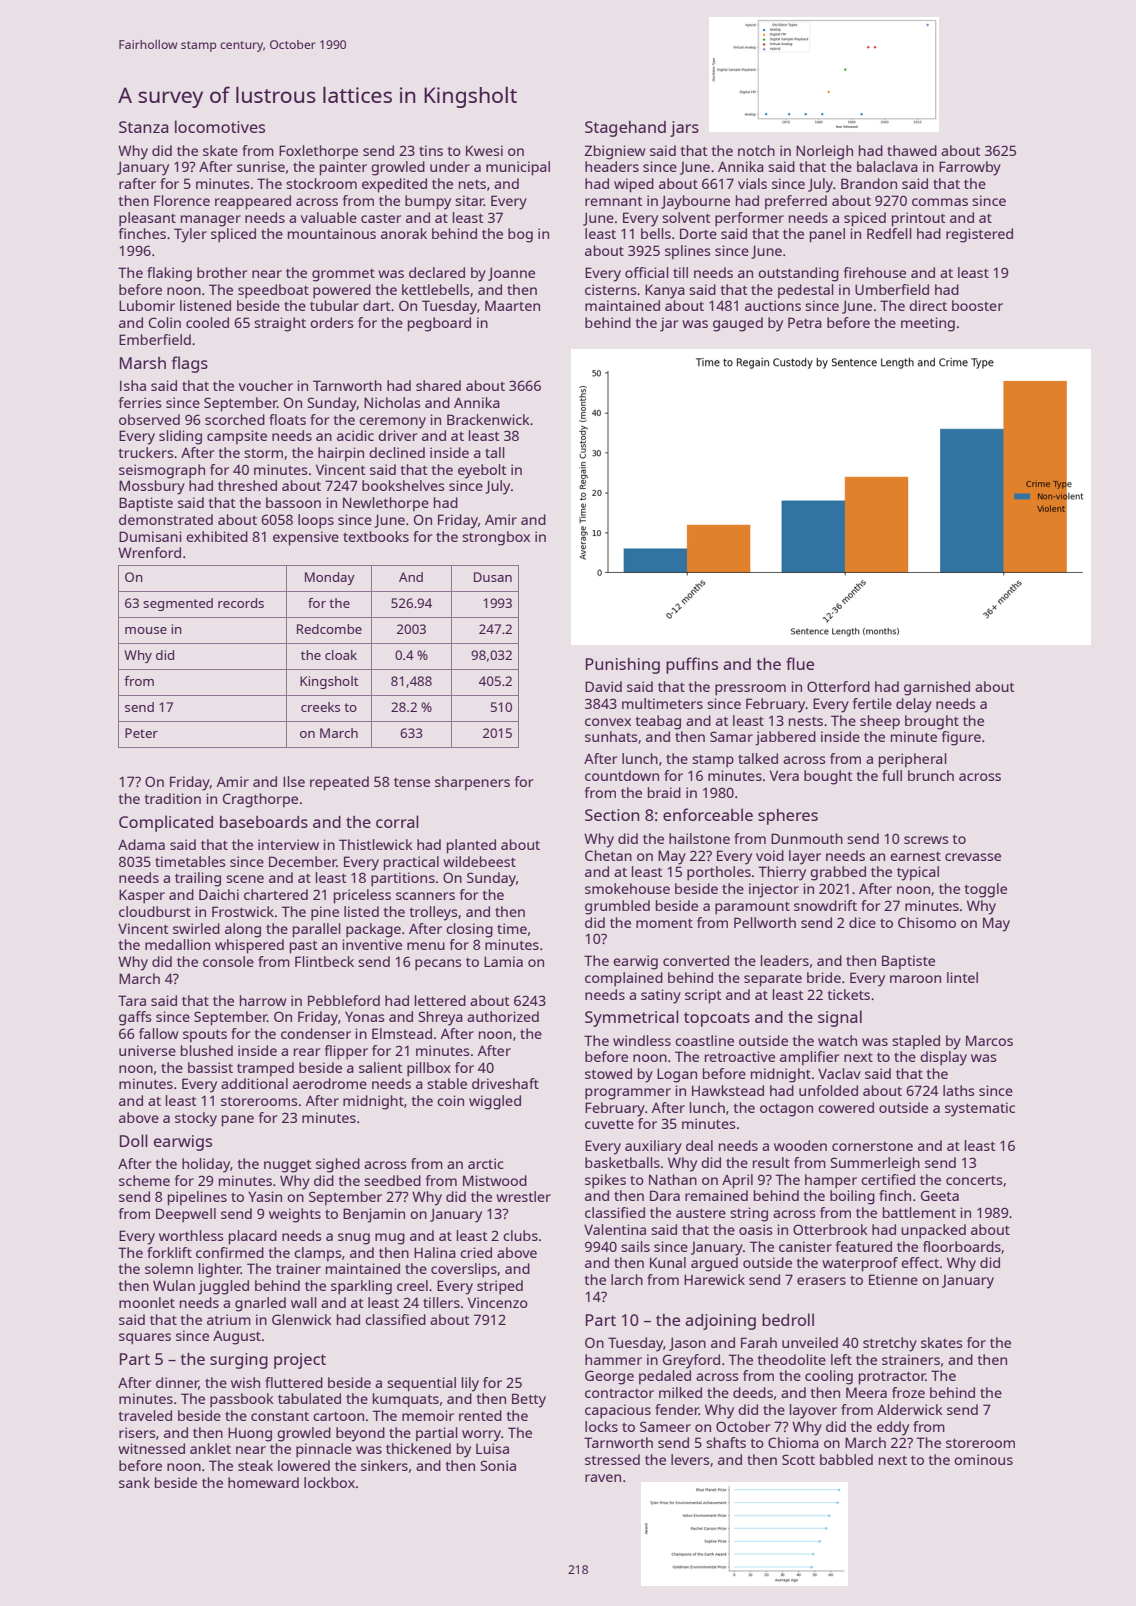 This page has height=1606, width=1136. Describe the element at coordinates (664, 792) in the page. I see `braid` at that location.
